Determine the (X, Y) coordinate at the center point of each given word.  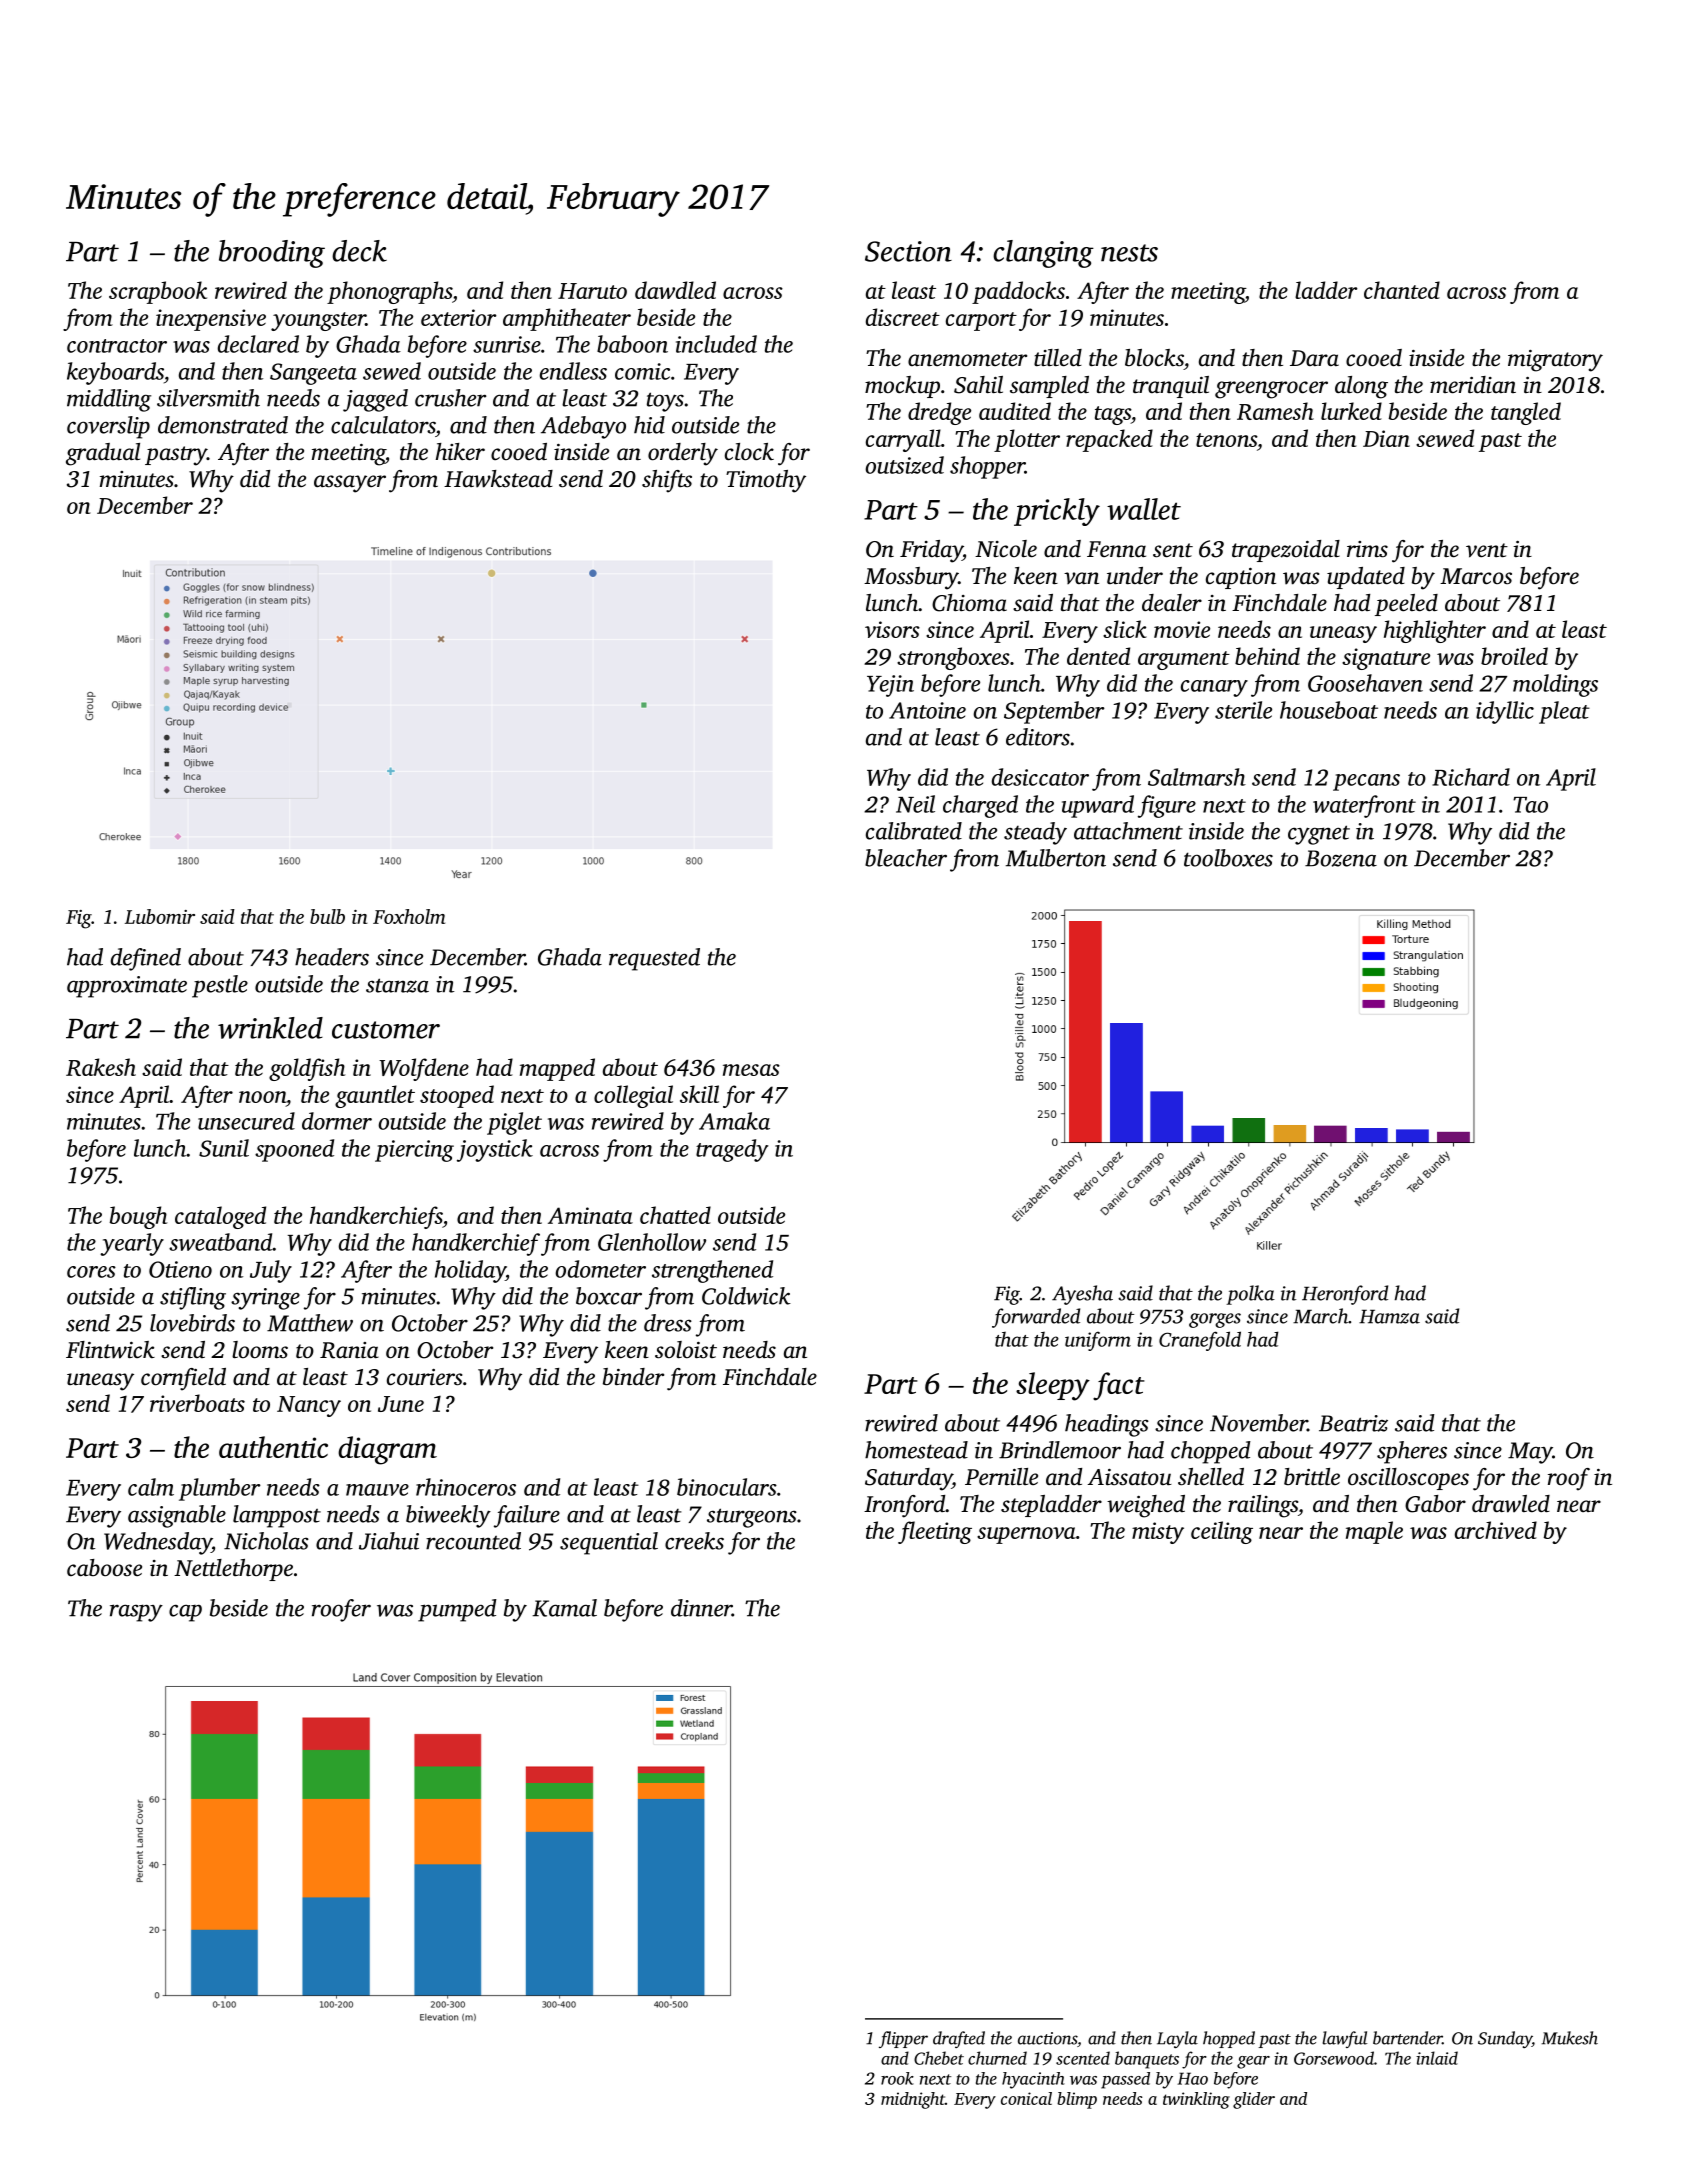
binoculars (727, 1487)
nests (1129, 253)
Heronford (1345, 1295)
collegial (633, 1096)
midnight (913, 2100)
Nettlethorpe (233, 1570)
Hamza (1389, 1317)
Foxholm (409, 916)
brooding (272, 254)
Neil (915, 804)
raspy (136, 1613)
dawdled (675, 290)
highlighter (1435, 631)
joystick (495, 1150)
